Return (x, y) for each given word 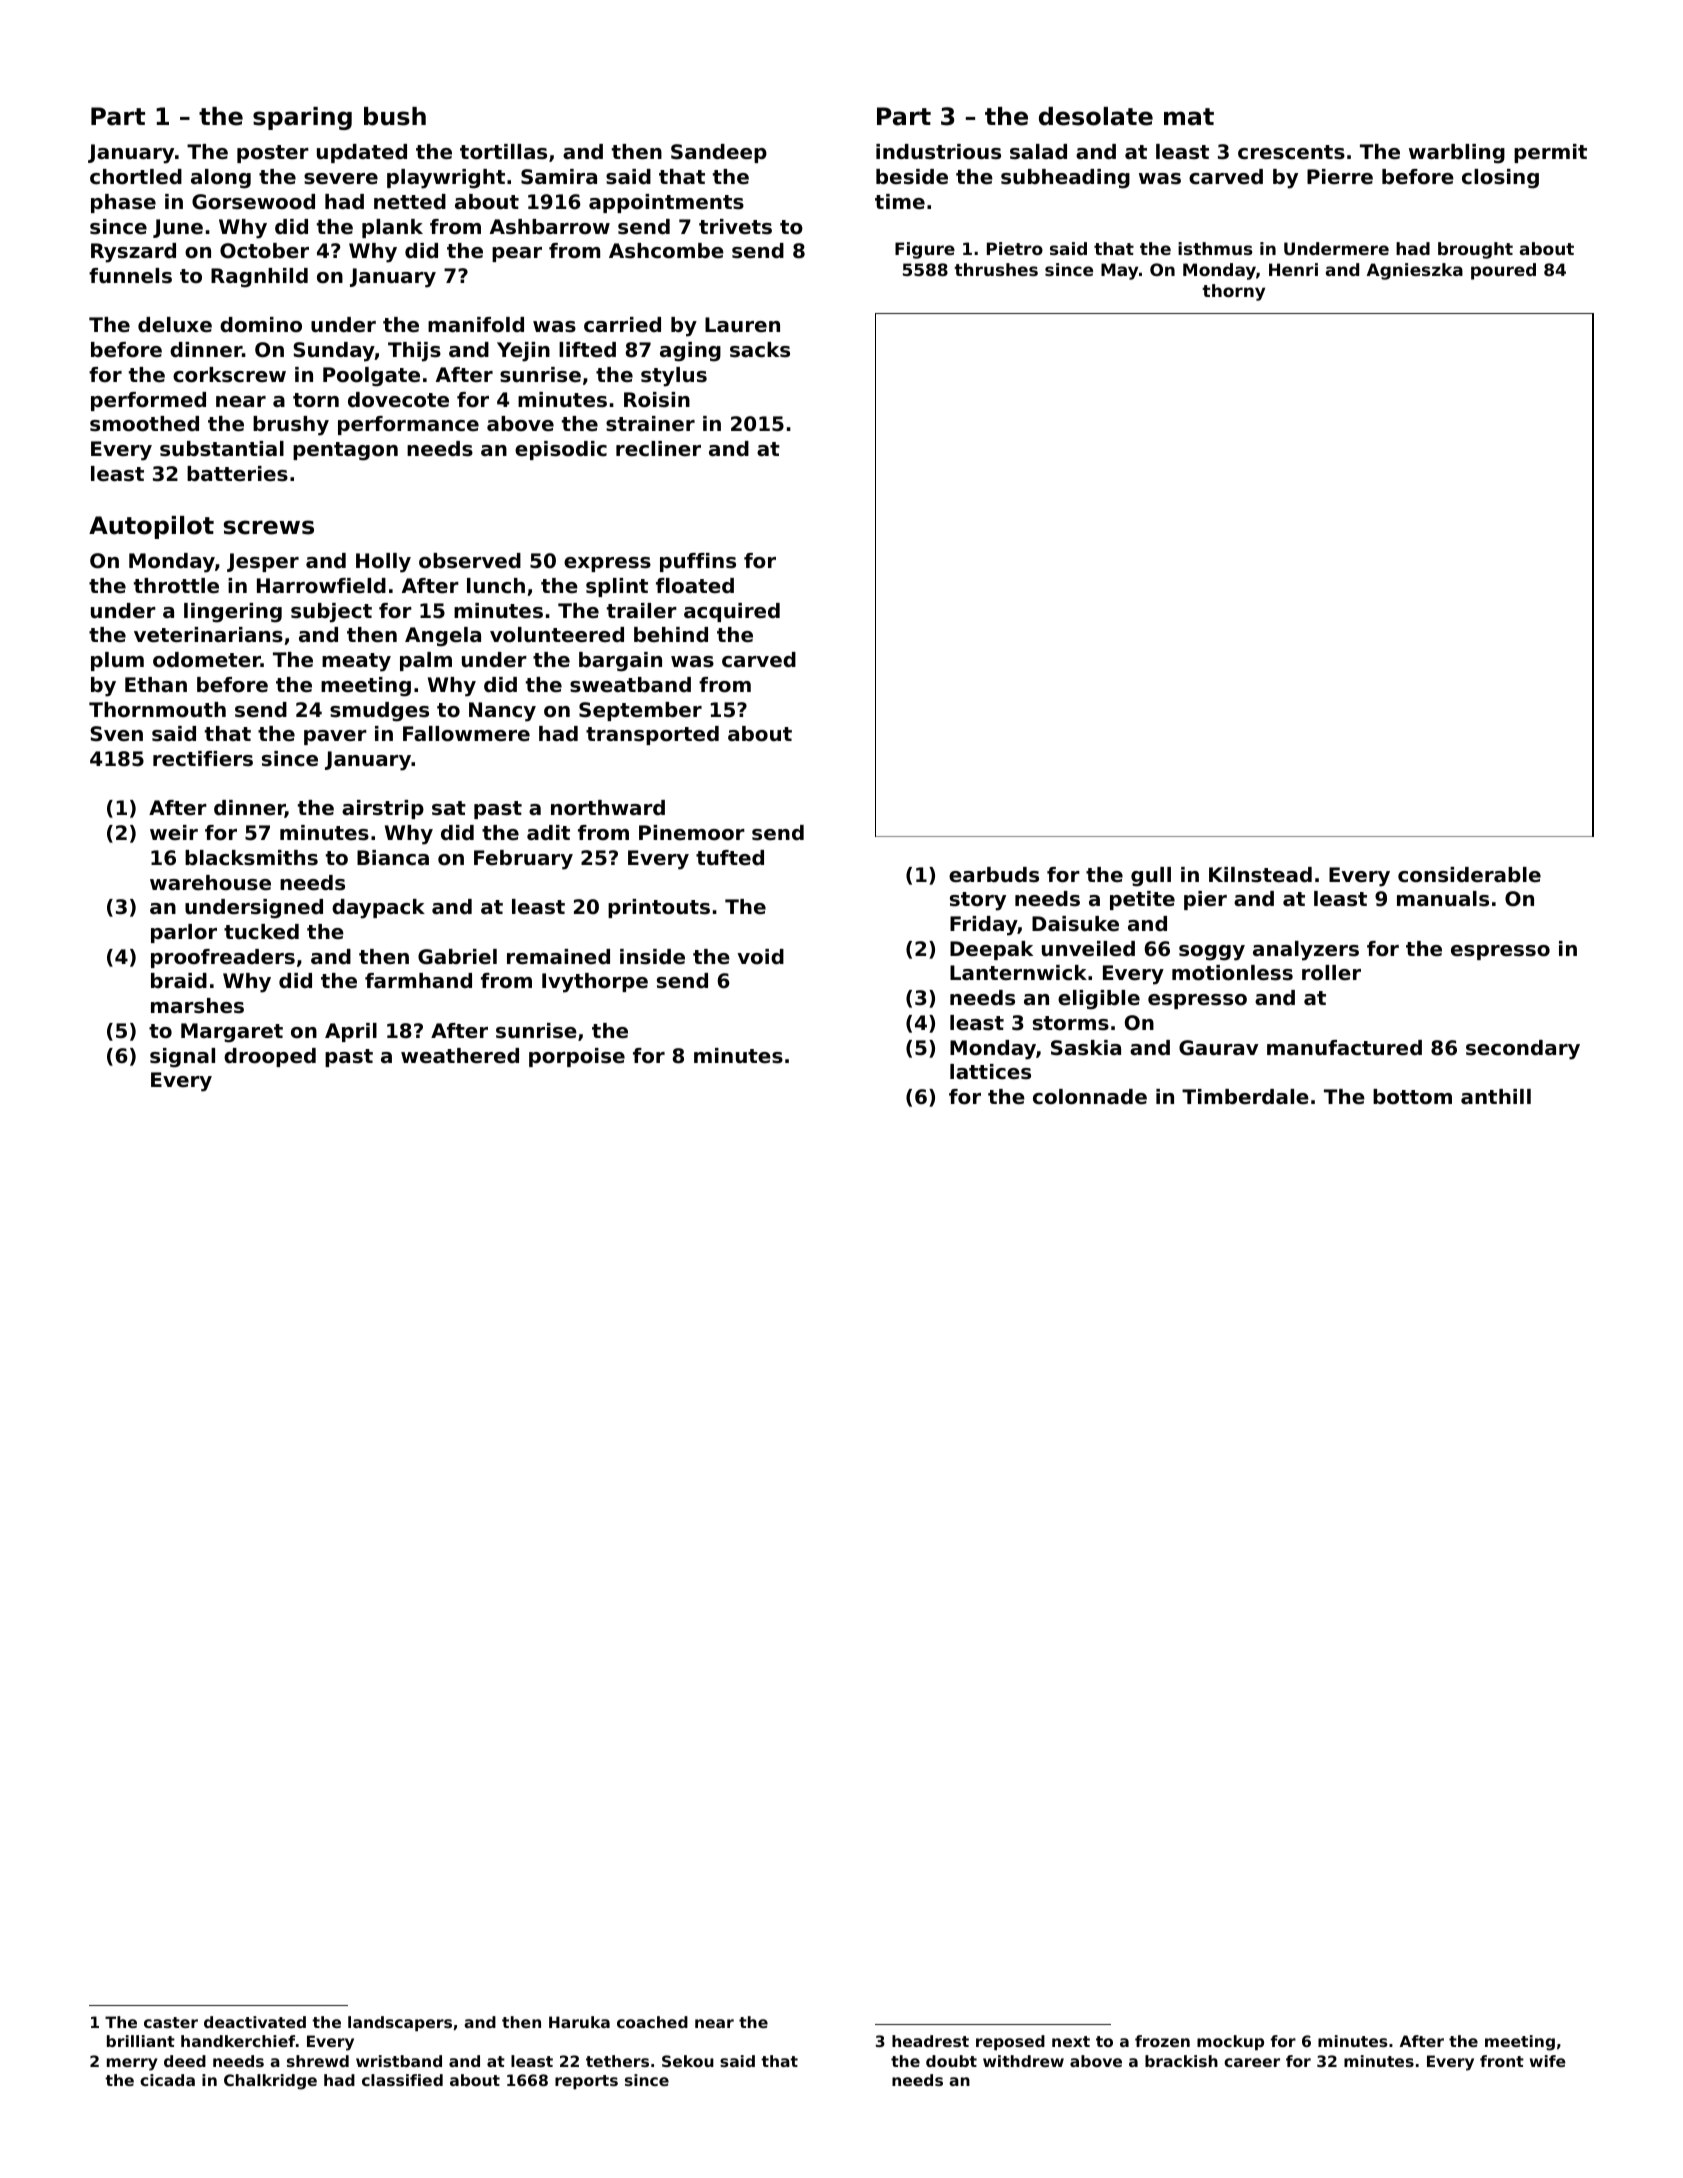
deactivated (255, 2022)
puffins (698, 562)
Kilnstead (1260, 875)
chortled (136, 177)
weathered (460, 1056)
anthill (1496, 1096)
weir (174, 833)
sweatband (630, 685)
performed (148, 401)
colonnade (1090, 1097)
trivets (735, 227)
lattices (990, 1072)
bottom (1412, 1097)
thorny (1233, 292)
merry (132, 2064)
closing (1500, 179)
